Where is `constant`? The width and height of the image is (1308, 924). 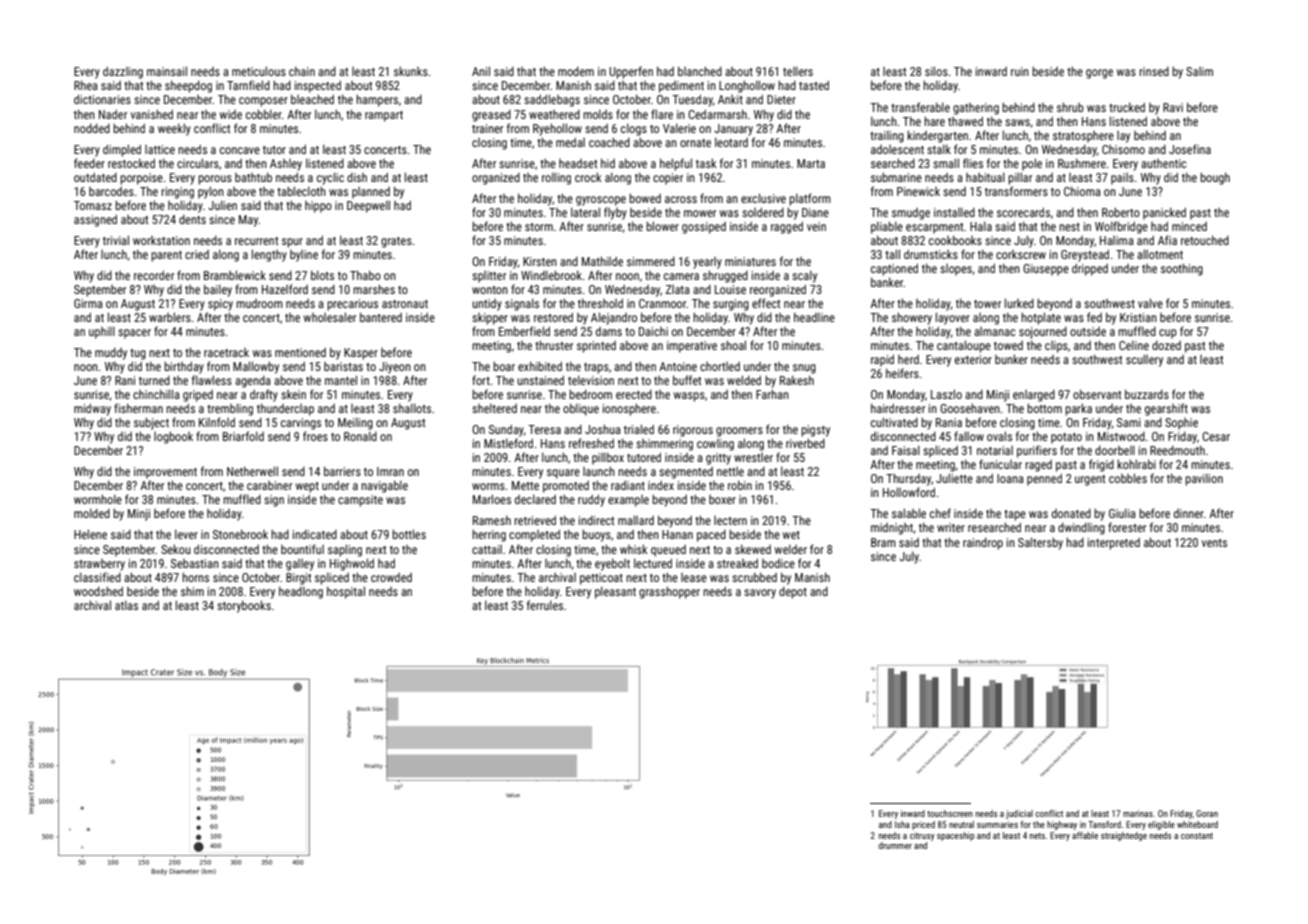
constant is located at coordinates (1197, 836).
